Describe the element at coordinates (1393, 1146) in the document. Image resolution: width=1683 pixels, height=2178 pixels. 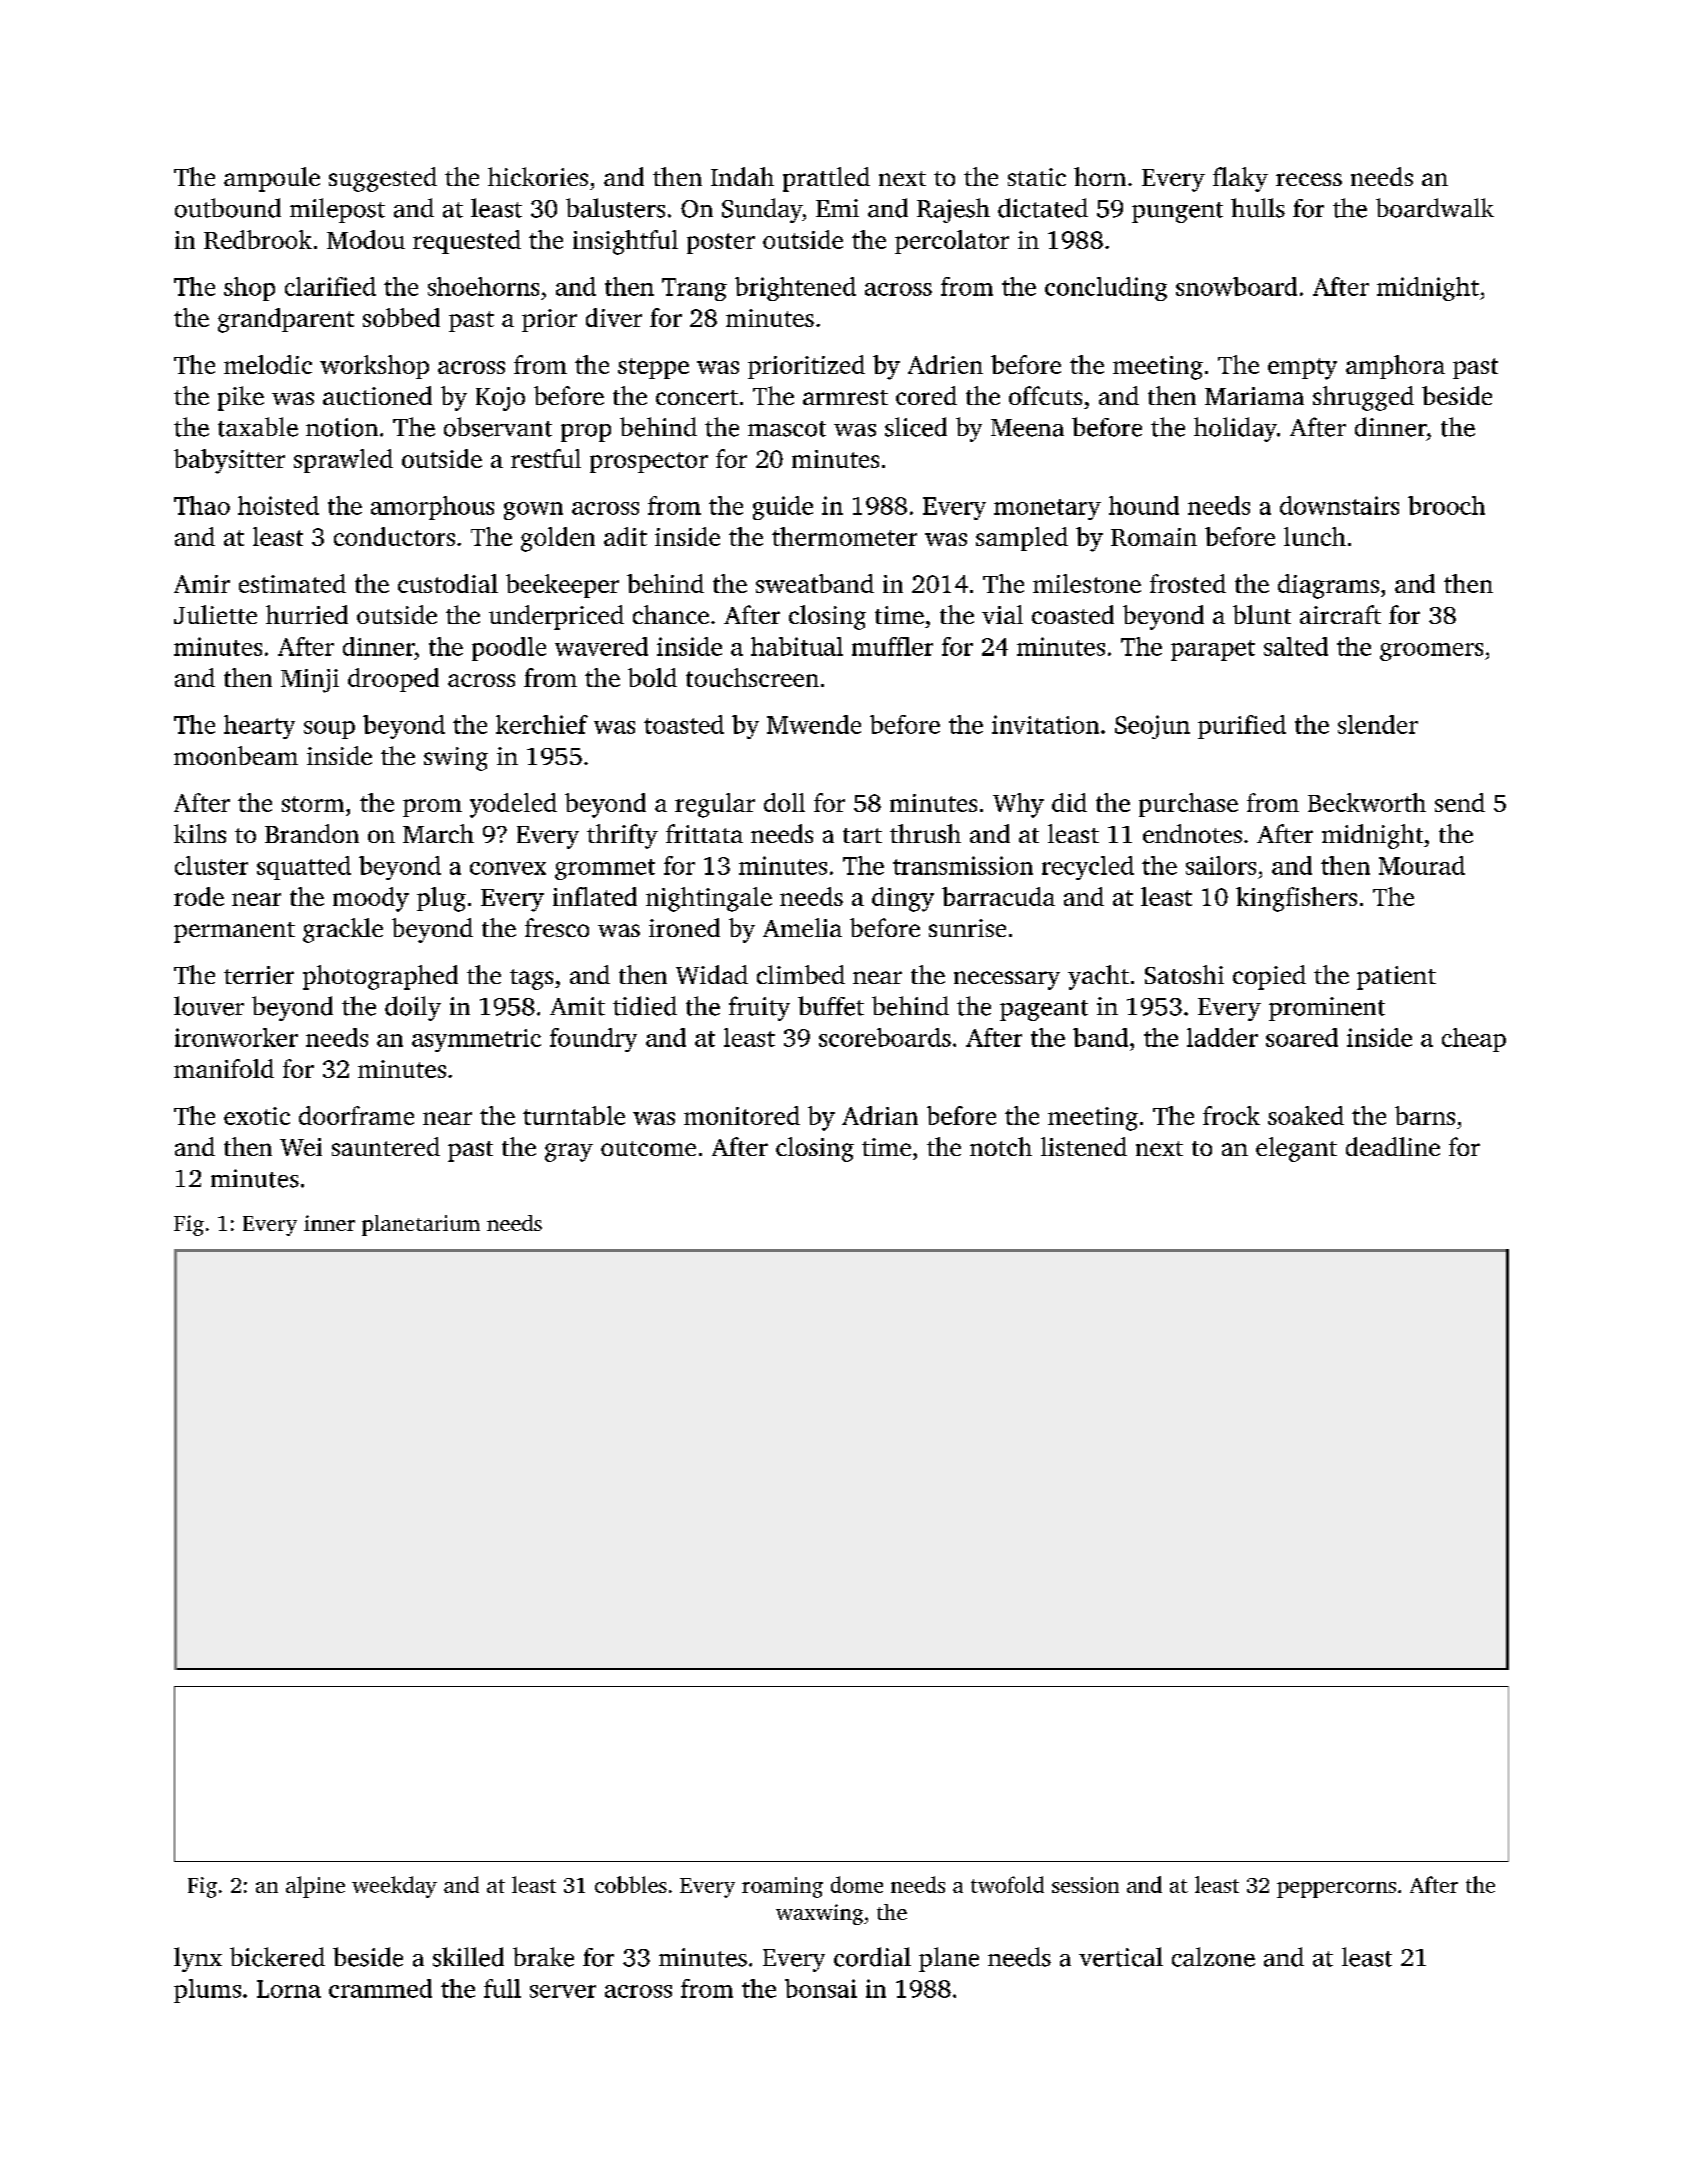
I see `deadline` at that location.
